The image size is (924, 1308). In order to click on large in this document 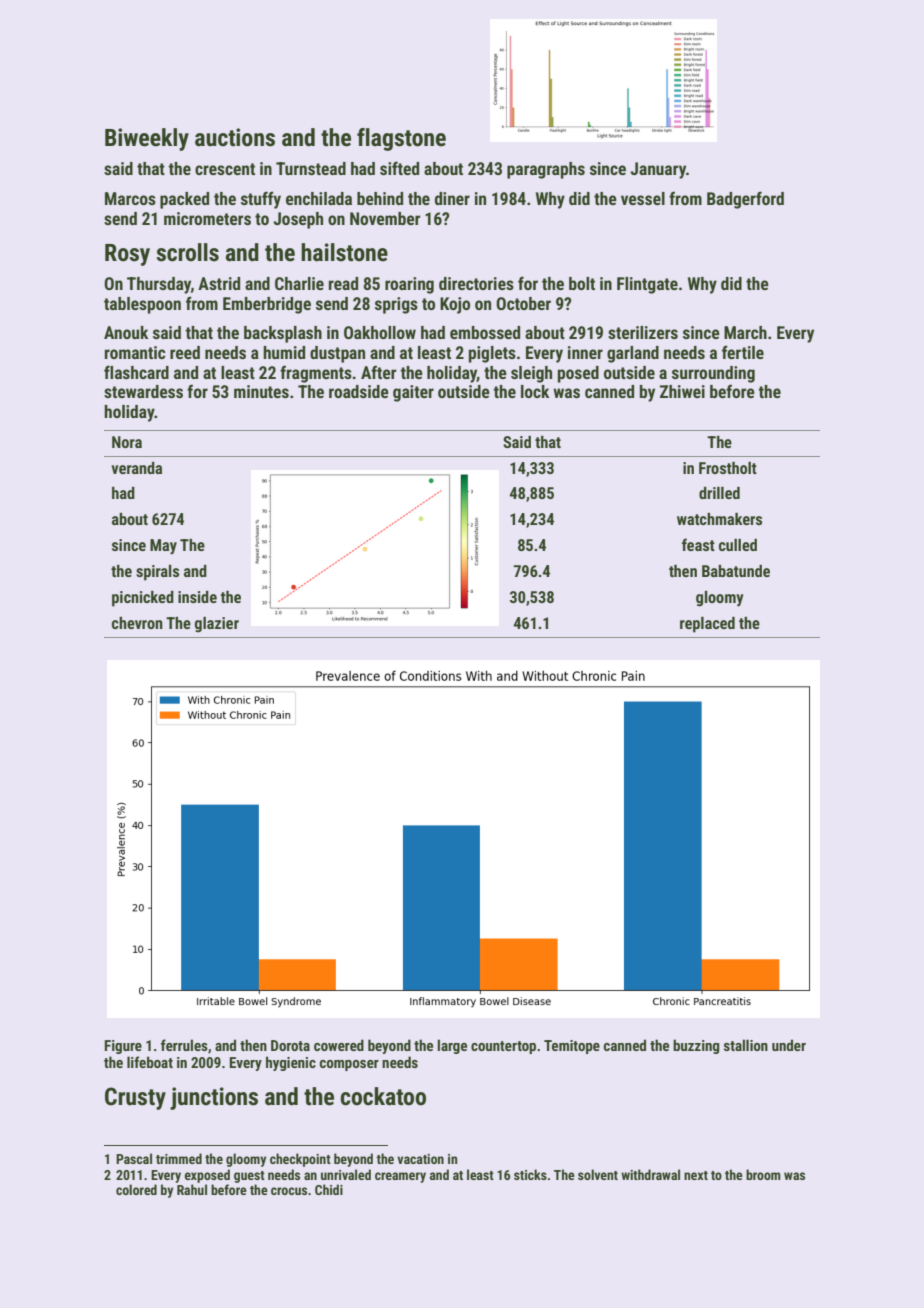, I will do `click(452, 1046)`.
